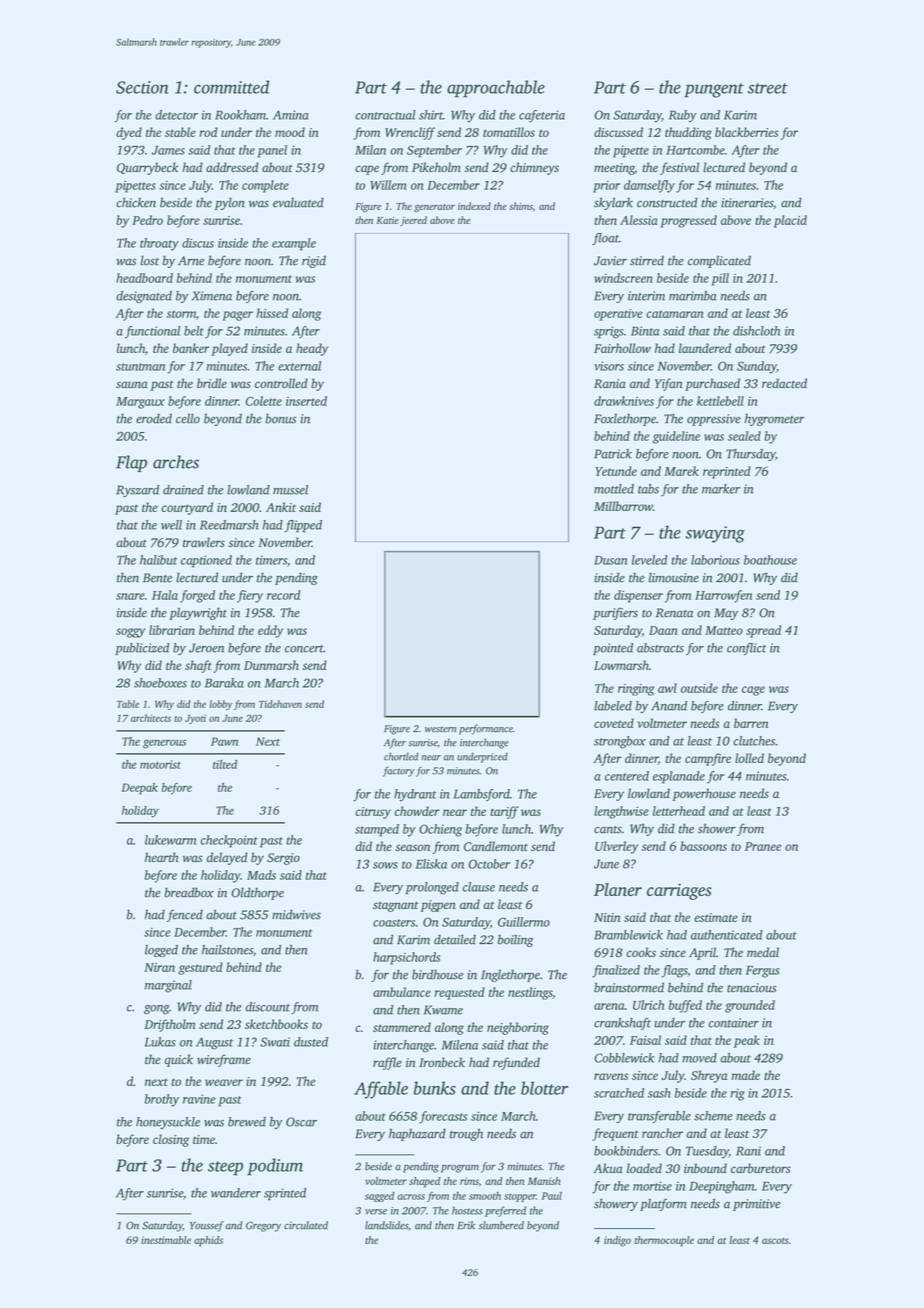 The width and height of the screenshot is (924, 1308). I want to click on lolled, so click(749, 758).
